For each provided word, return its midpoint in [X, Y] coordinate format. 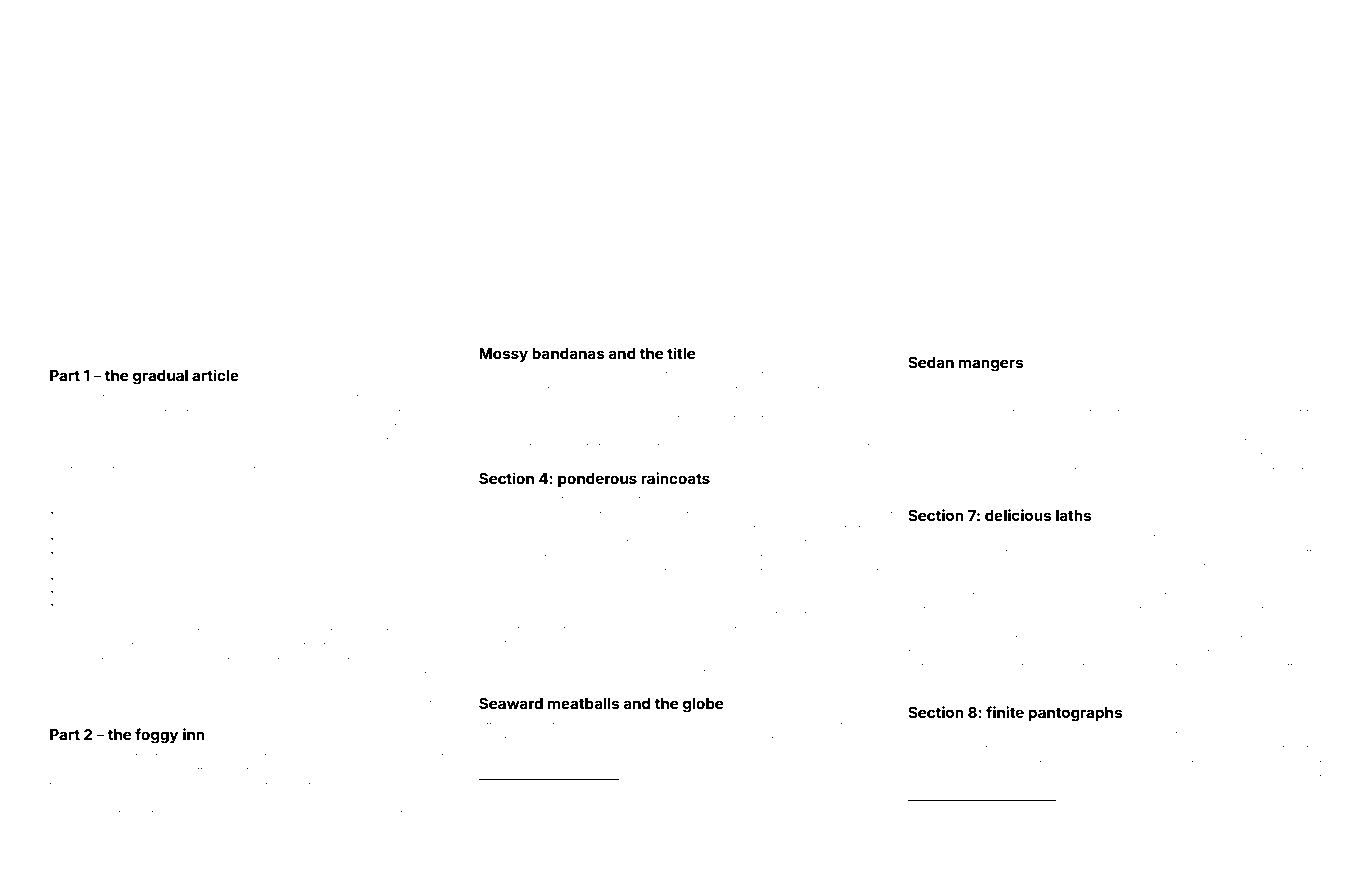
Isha [61, 398]
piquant [102, 815]
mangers [991, 365]
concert [369, 553]
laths [1073, 515]
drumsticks [814, 419]
